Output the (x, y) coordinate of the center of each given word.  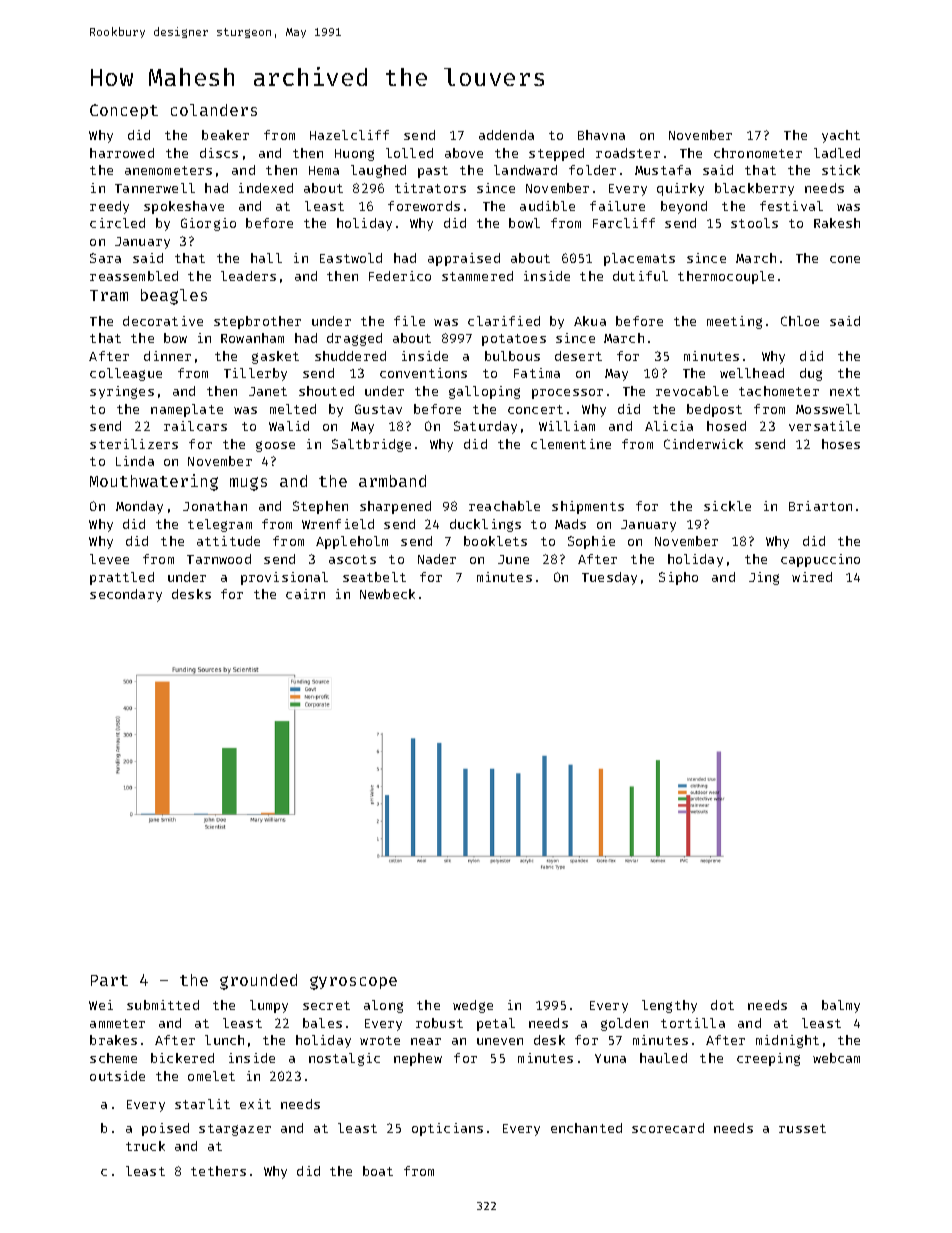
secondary (126, 595)
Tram (109, 295)
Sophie (591, 542)
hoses (841, 444)
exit (255, 1104)
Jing (764, 578)
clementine (571, 444)
